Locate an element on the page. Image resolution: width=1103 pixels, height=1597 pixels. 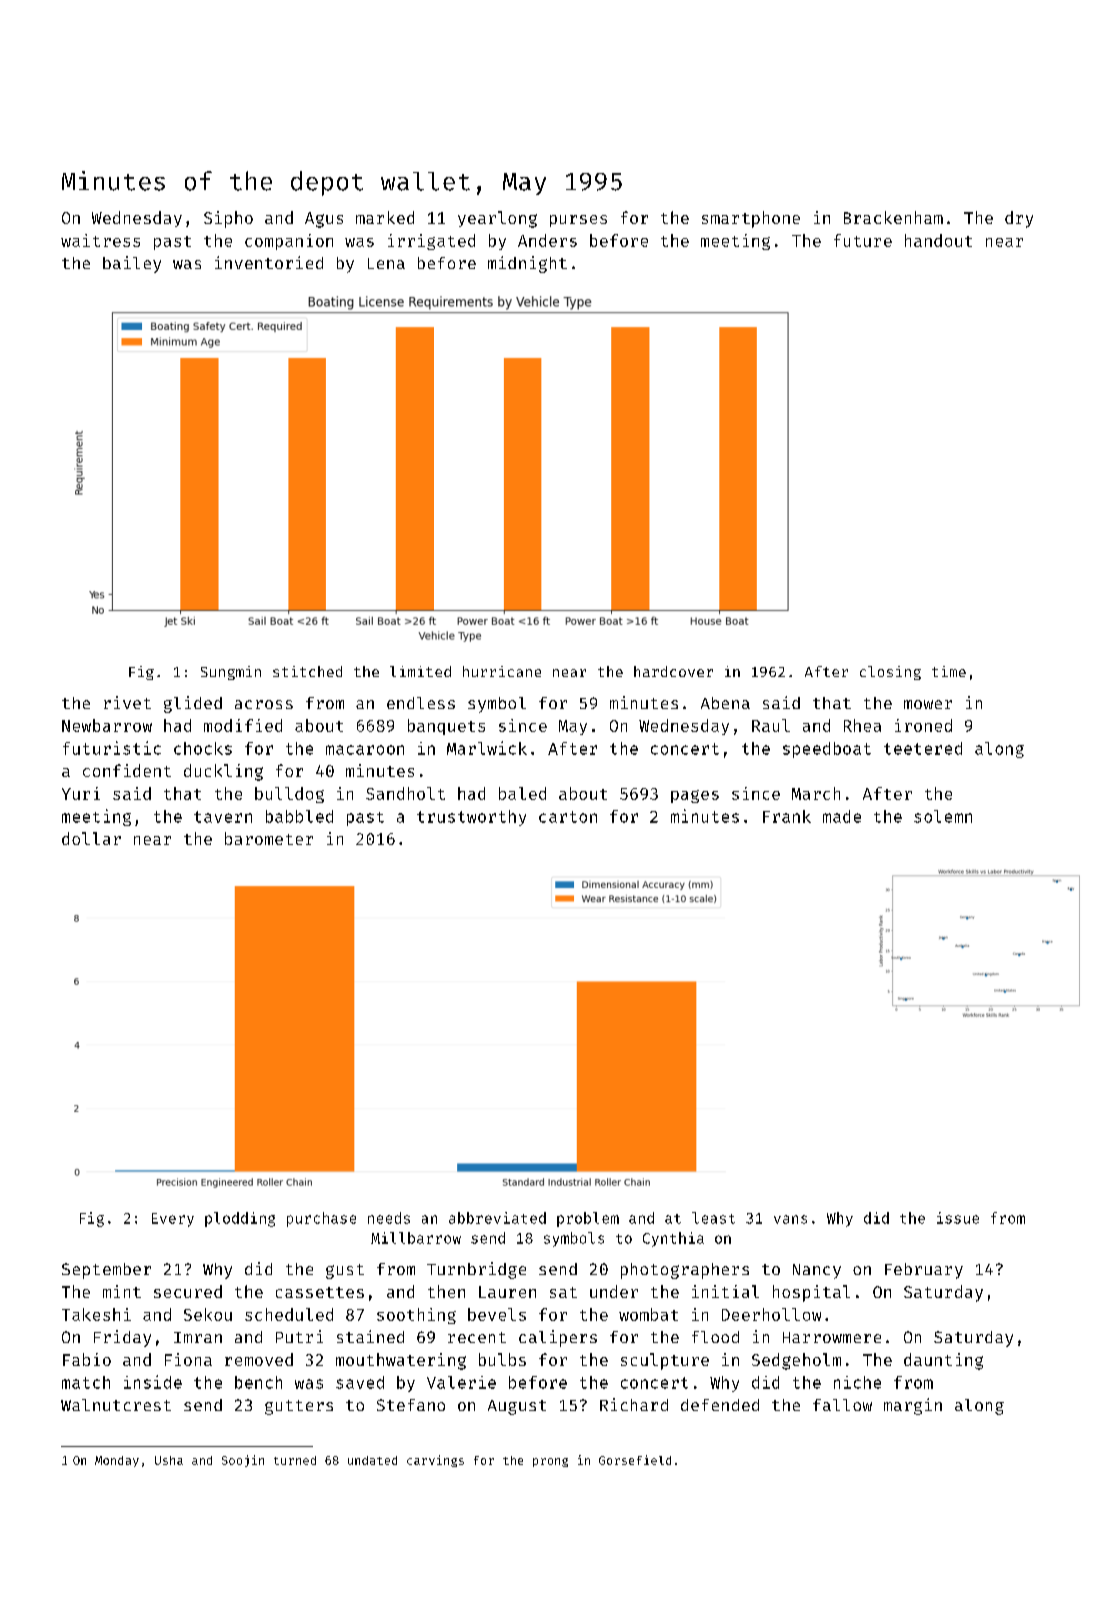
Agus is located at coordinates (324, 220).
